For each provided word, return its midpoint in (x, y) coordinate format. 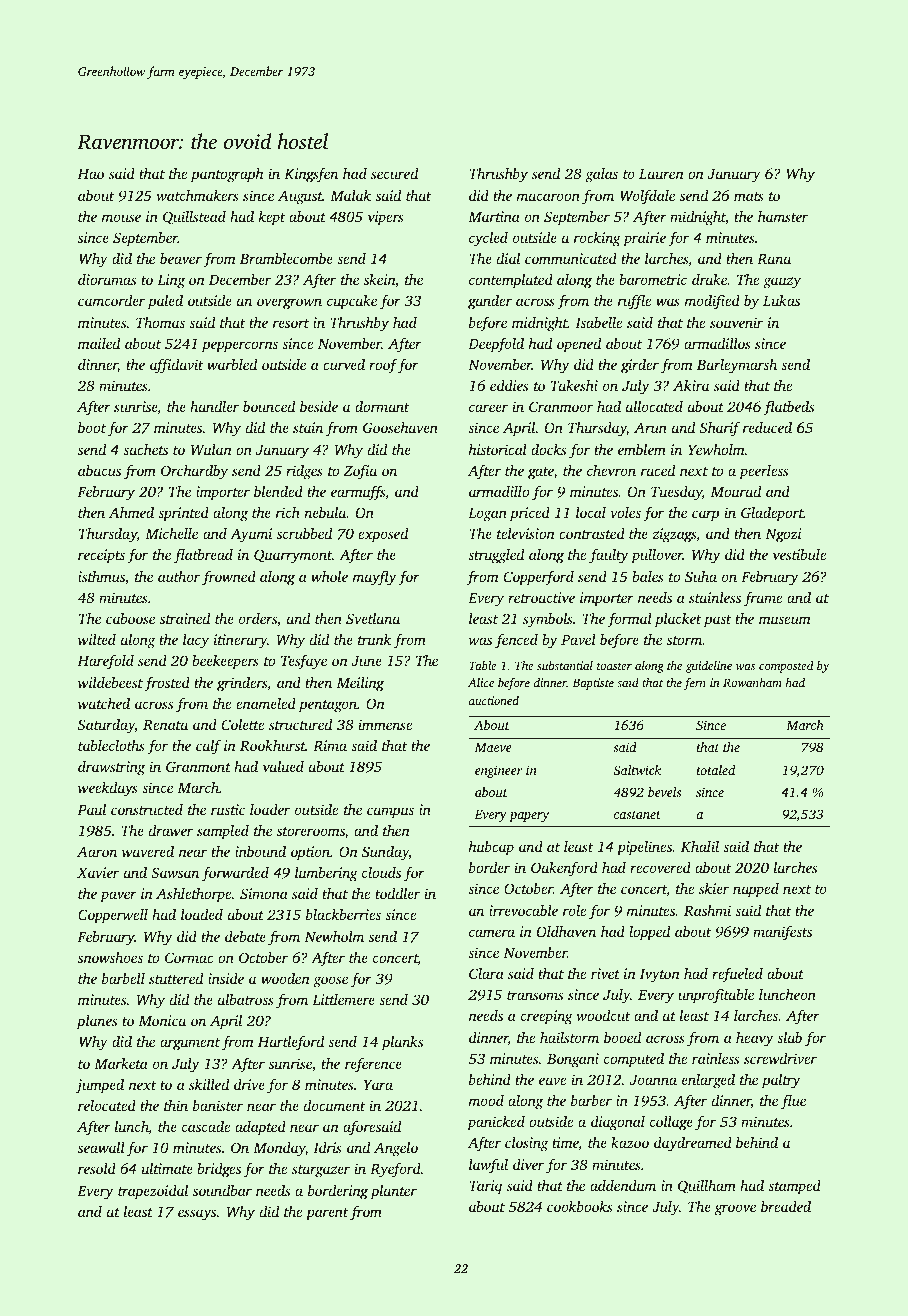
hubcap (491, 848)
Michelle (171, 533)
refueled (737, 975)
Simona (264, 893)
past (717, 621)
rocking (597, 239)
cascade (206, 1126)
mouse (121, 218)
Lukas (781, 300)
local (591, 512)
